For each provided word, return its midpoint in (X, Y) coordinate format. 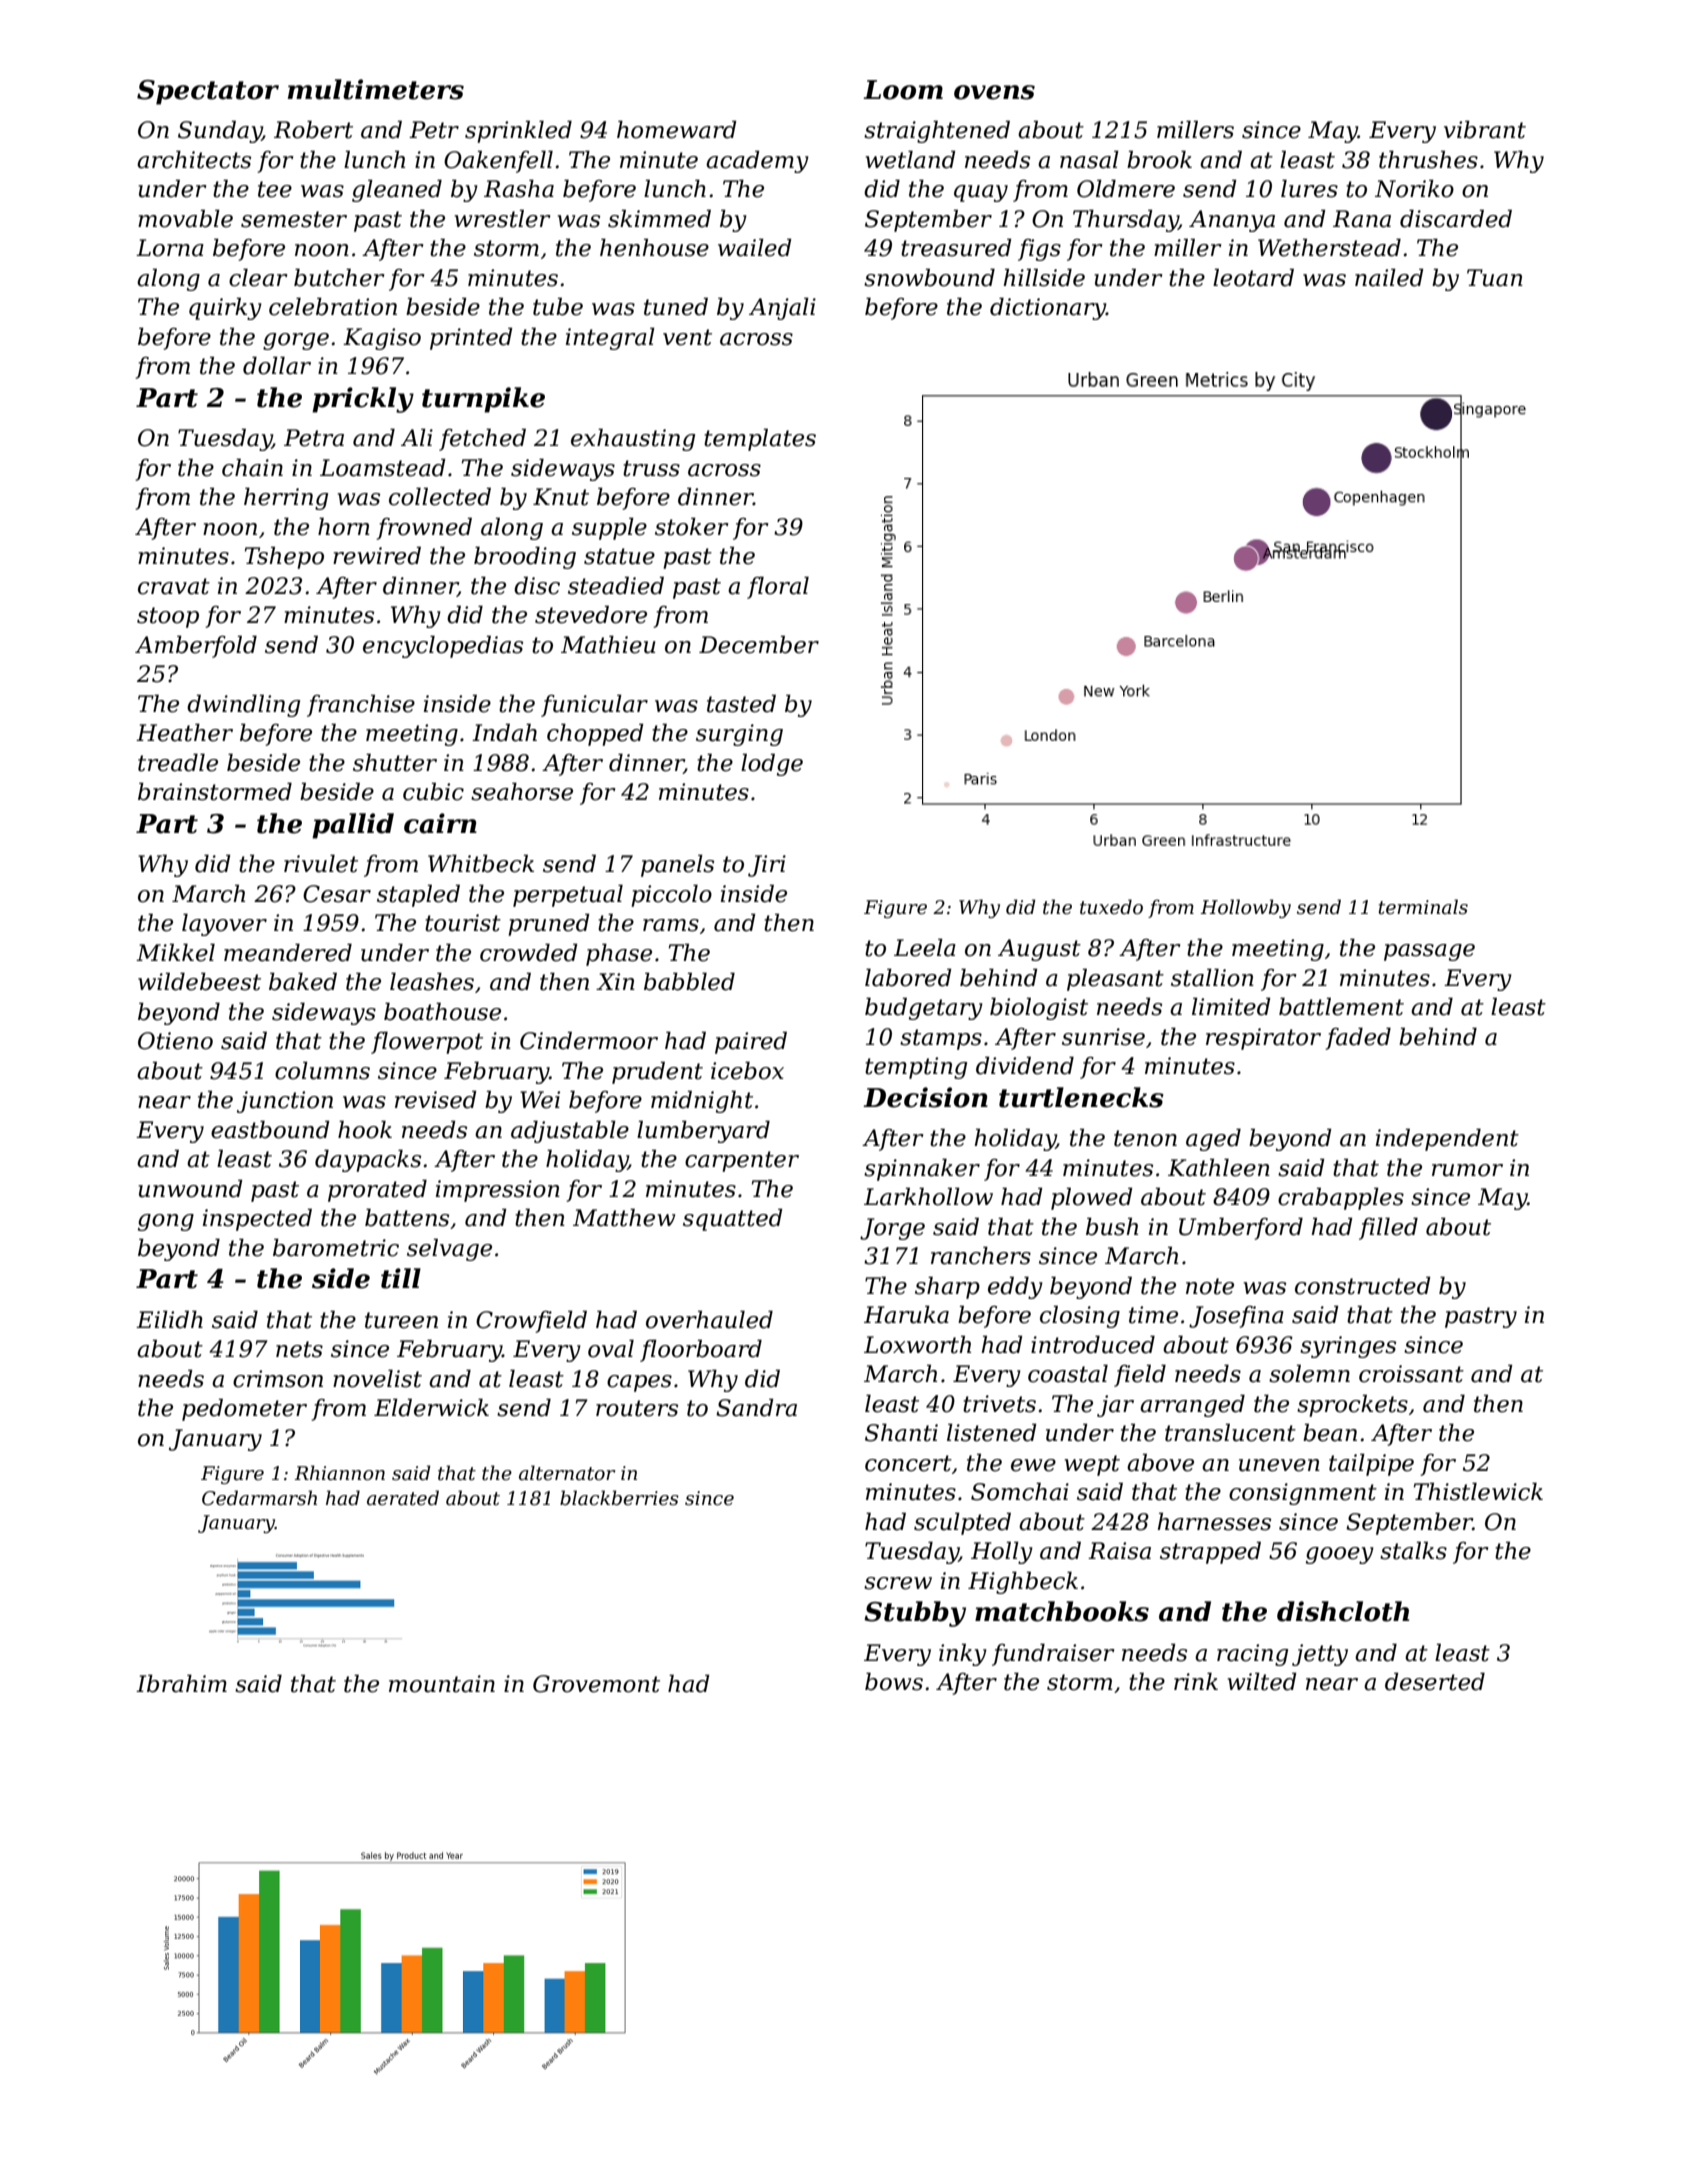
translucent (1230, 1432)
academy (757, 161)
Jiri (767, 866)
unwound (190, 1188)
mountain (442, 1684)
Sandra (756, 1407)
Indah (504, 732)
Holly (1002, 1552)
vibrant (1485, 129)
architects (194, 159)
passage (1429, 952)
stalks (1413, 1550)
